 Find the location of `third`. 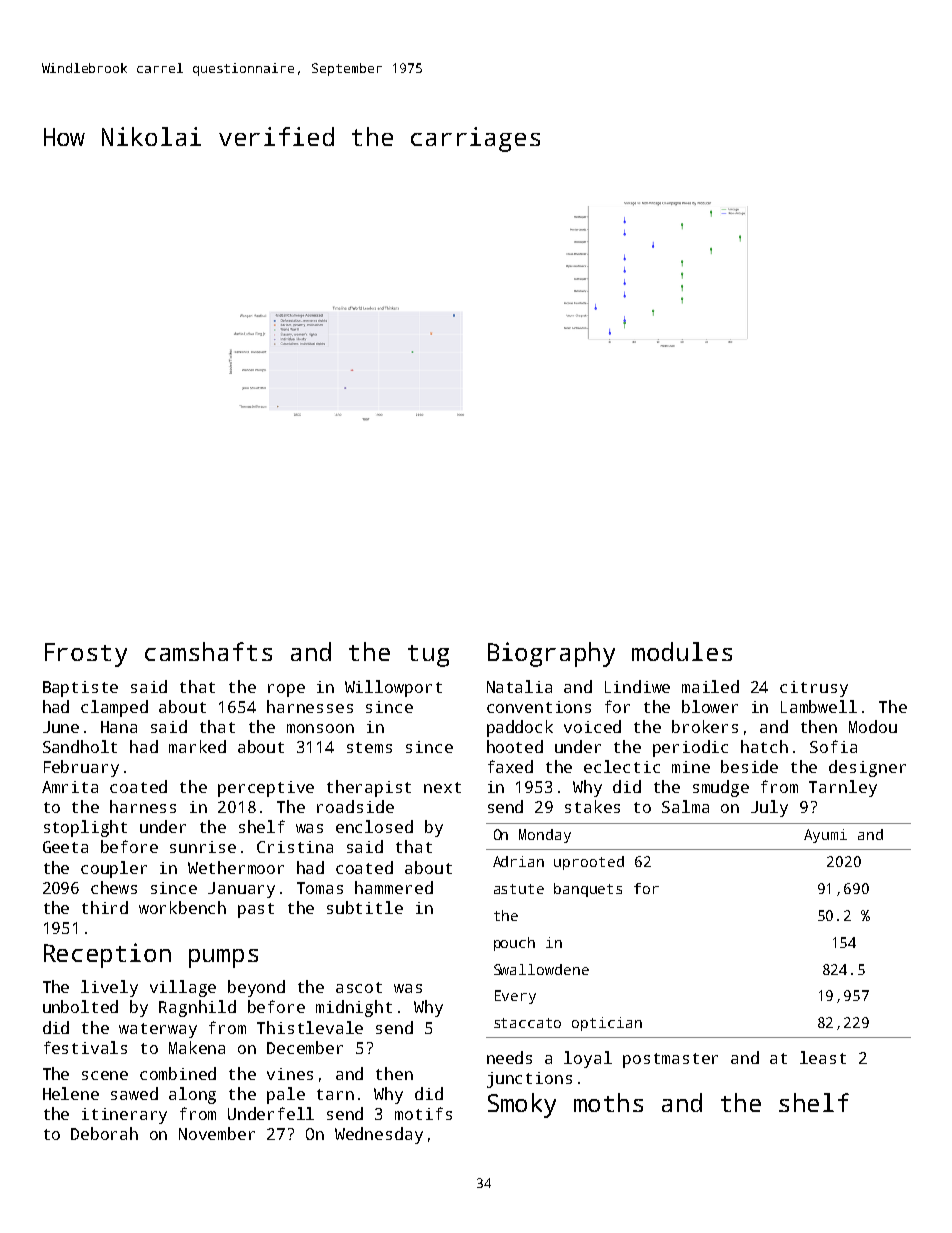

third is located at coordinates (105, 907).
